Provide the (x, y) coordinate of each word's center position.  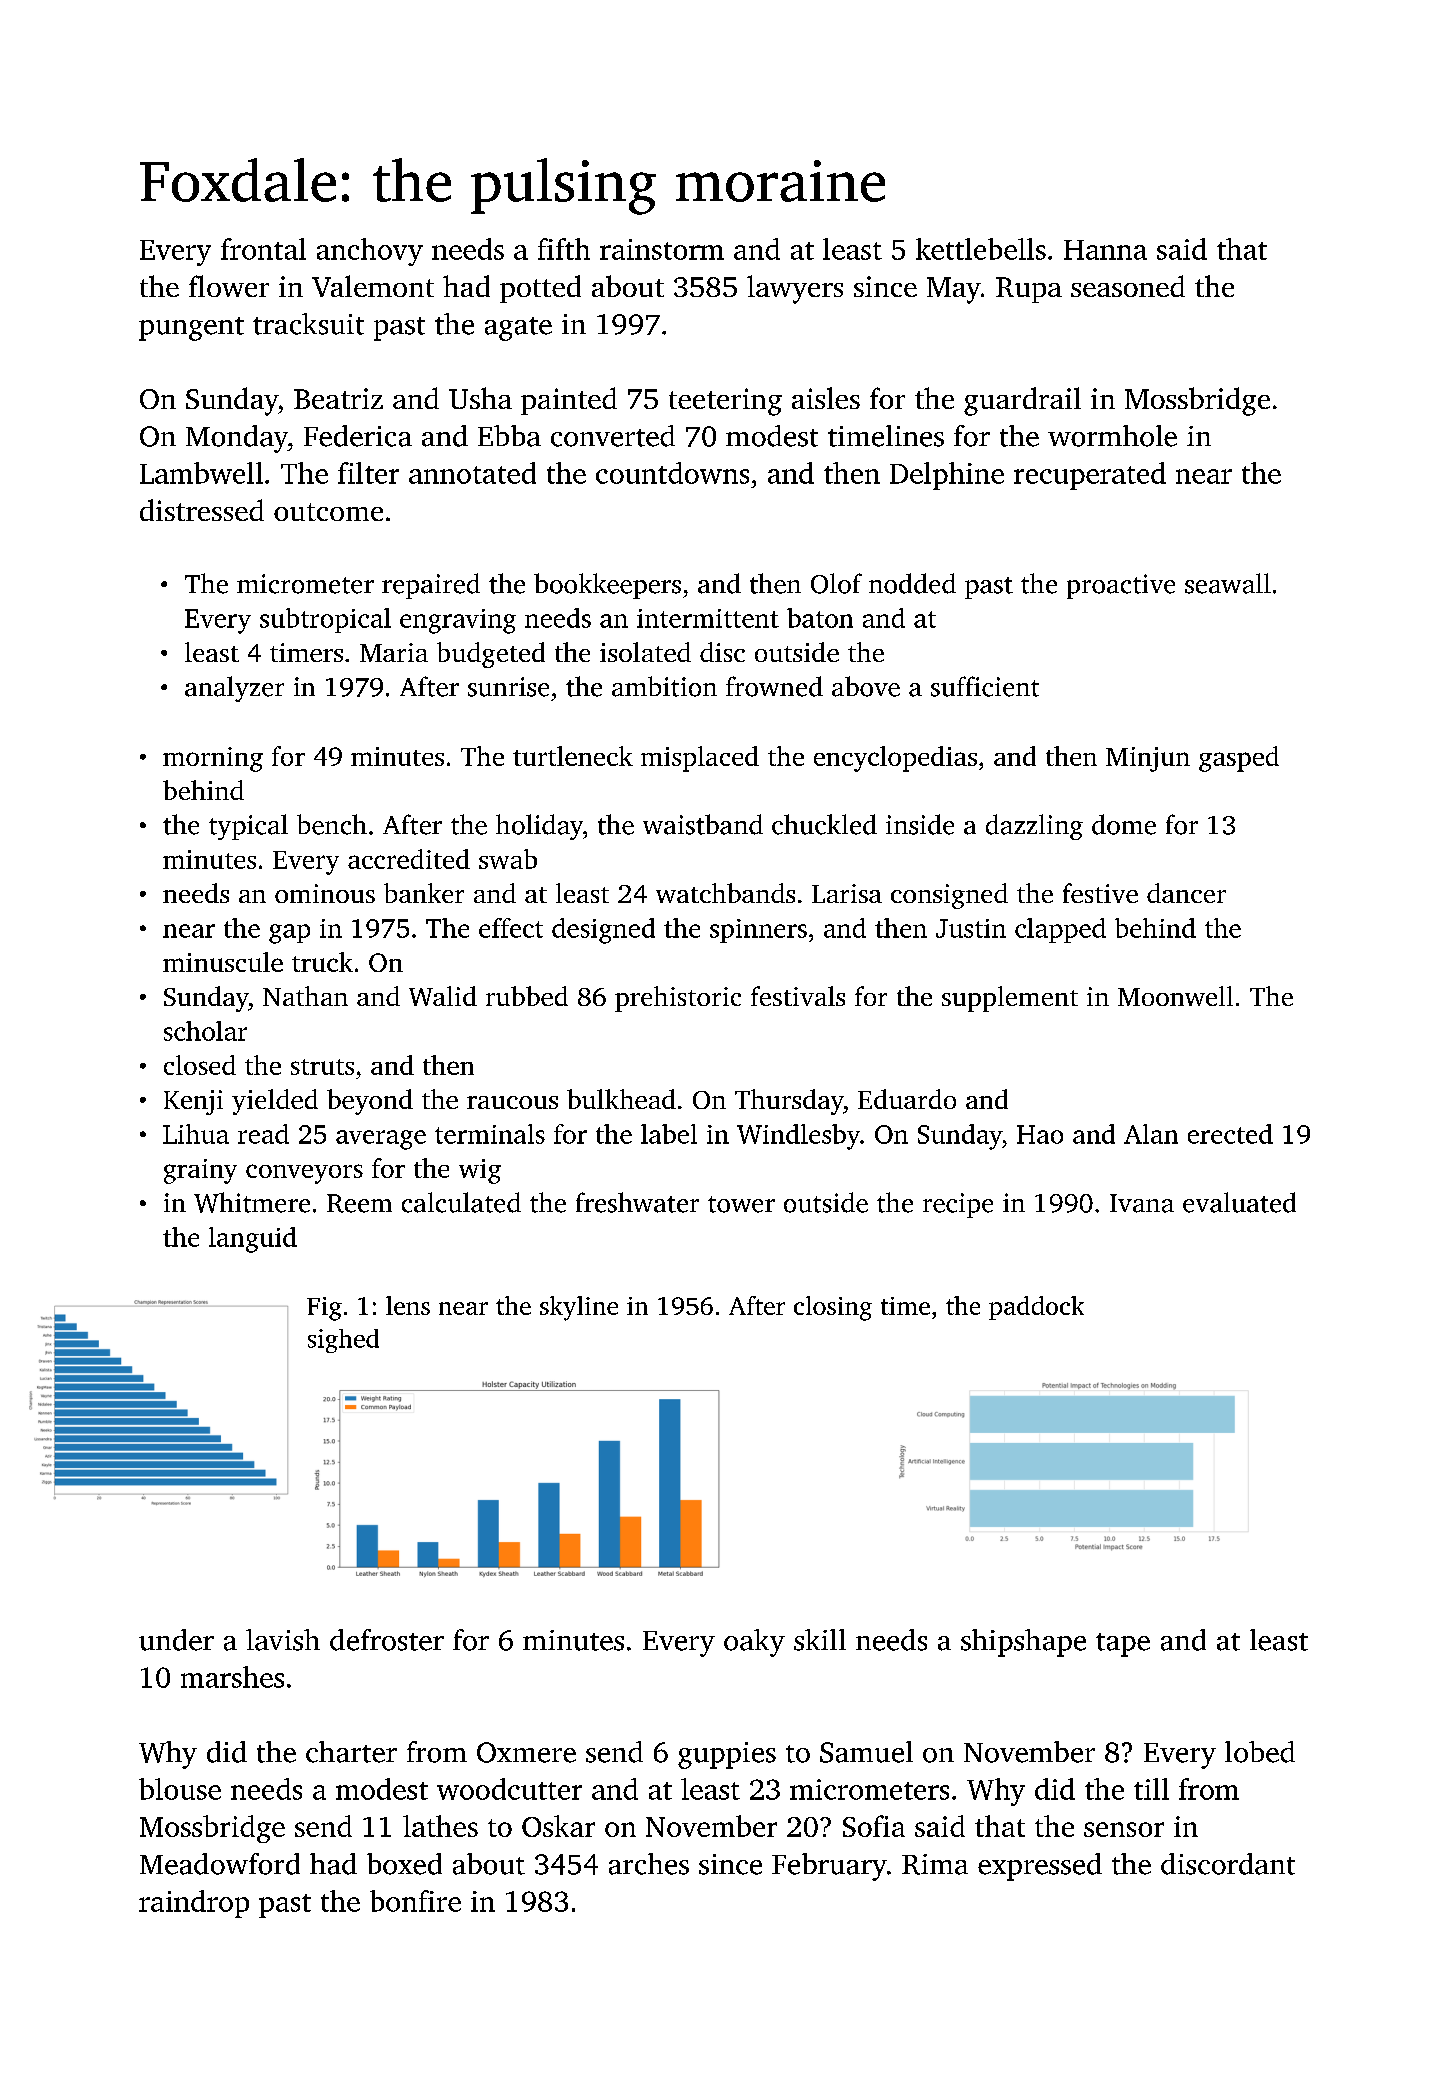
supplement (1010, 999)
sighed (343, 1341)
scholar (205, 1031)
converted (613, 436)
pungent (191, 329)
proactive (1121, 586)
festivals (798, 996)
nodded (912, 583)
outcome (328, 512)
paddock (1036, 1308)
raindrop (194, 1904)
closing (833, 1308)
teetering (725, 402)
